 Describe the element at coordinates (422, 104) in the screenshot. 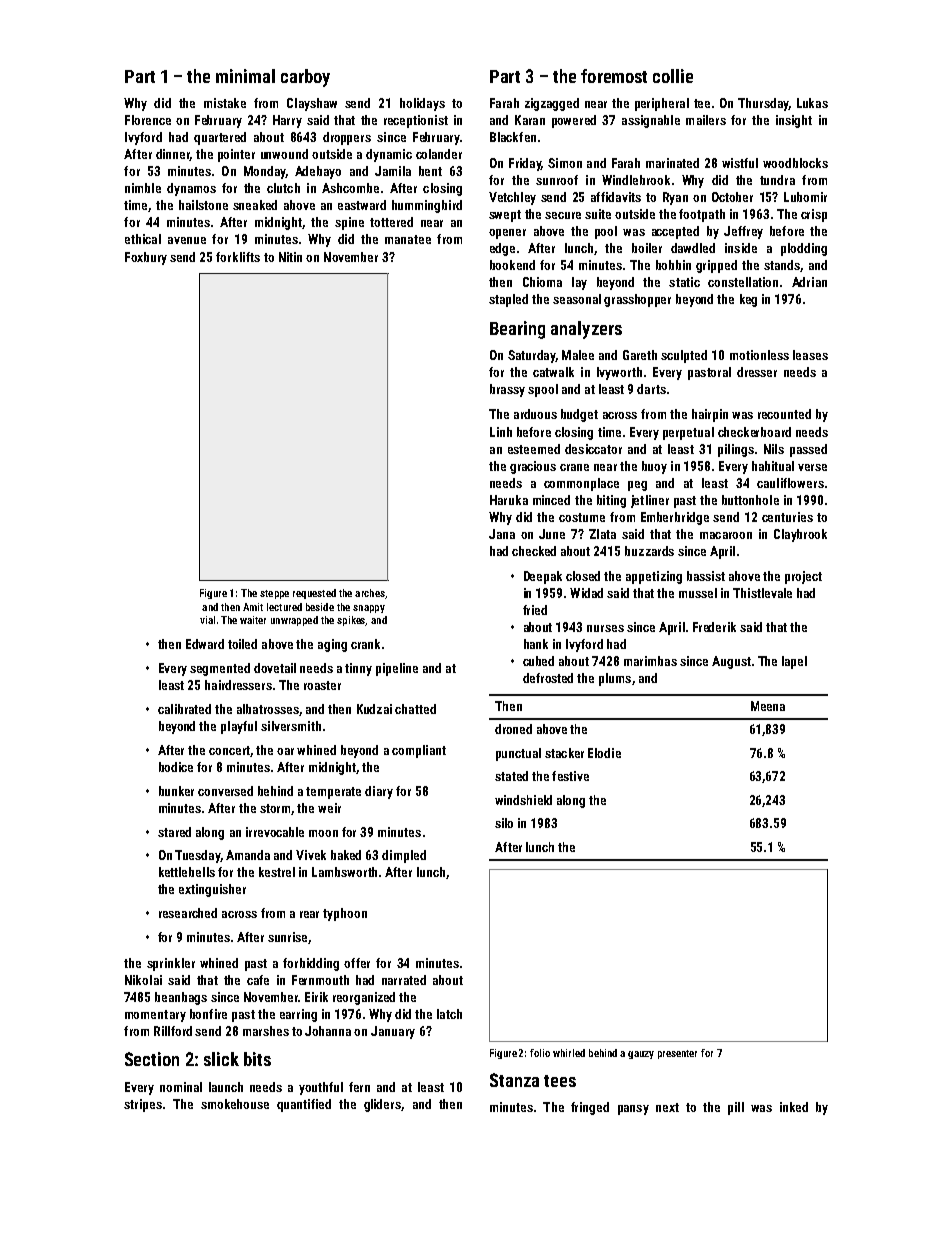

I see `holidays` at that location.
